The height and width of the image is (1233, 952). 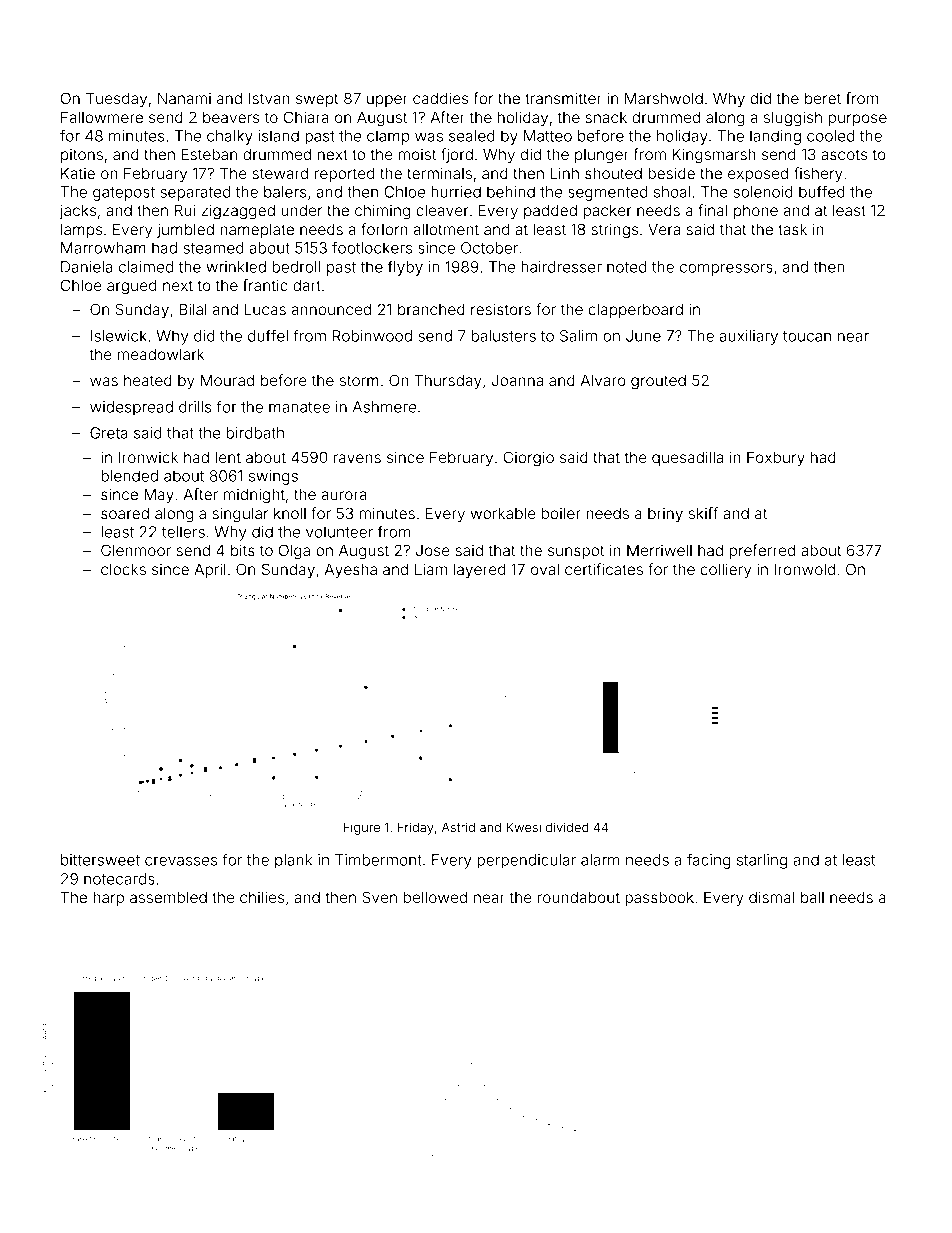 I want to click on passbook, so click(x=659, y=899).
